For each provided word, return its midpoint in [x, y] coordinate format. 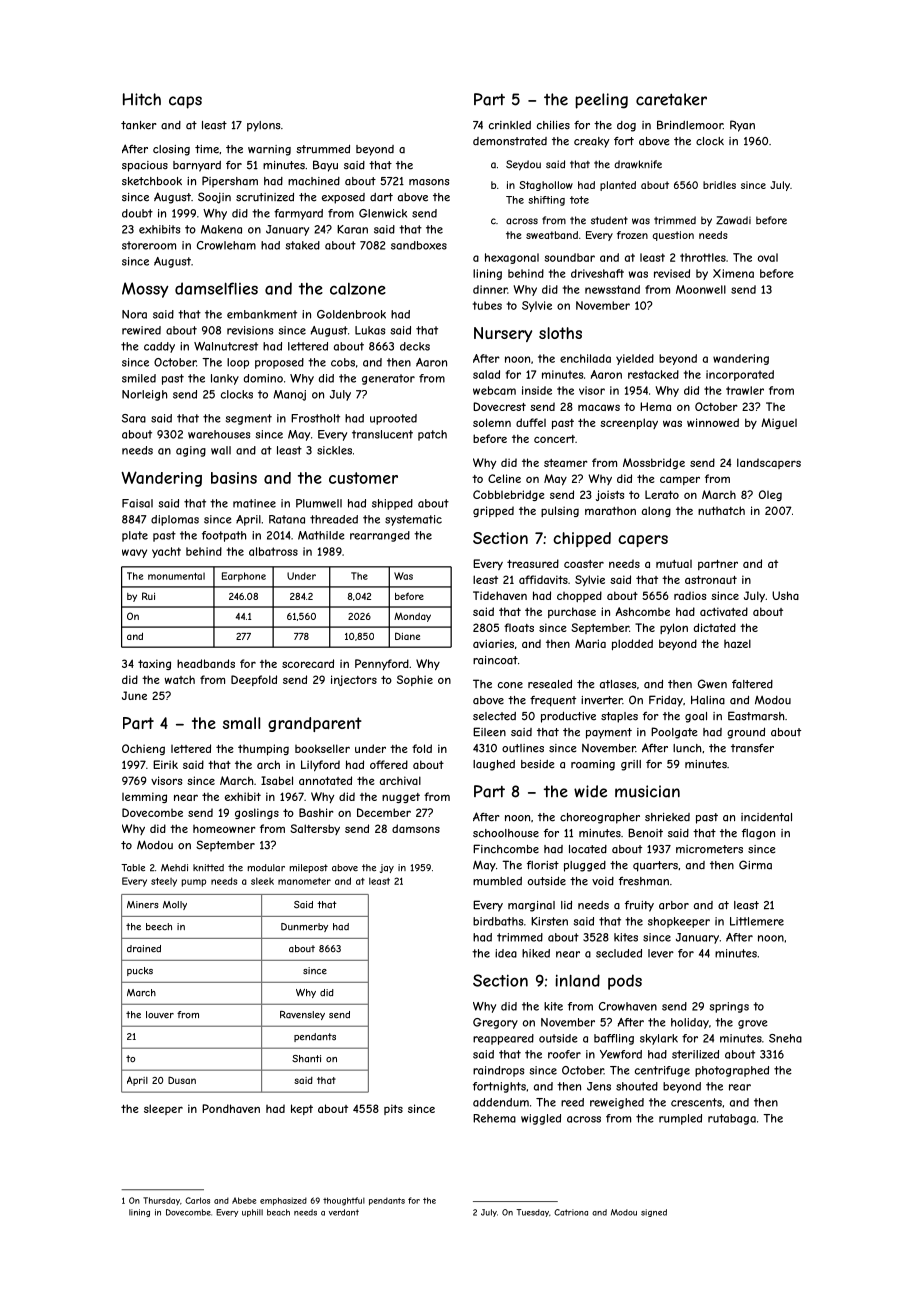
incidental [766, 817]
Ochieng [143, 749]
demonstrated [510, 141]
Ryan [742, 126]
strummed [323, 149]
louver [160, 1015]
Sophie [415, 680]
